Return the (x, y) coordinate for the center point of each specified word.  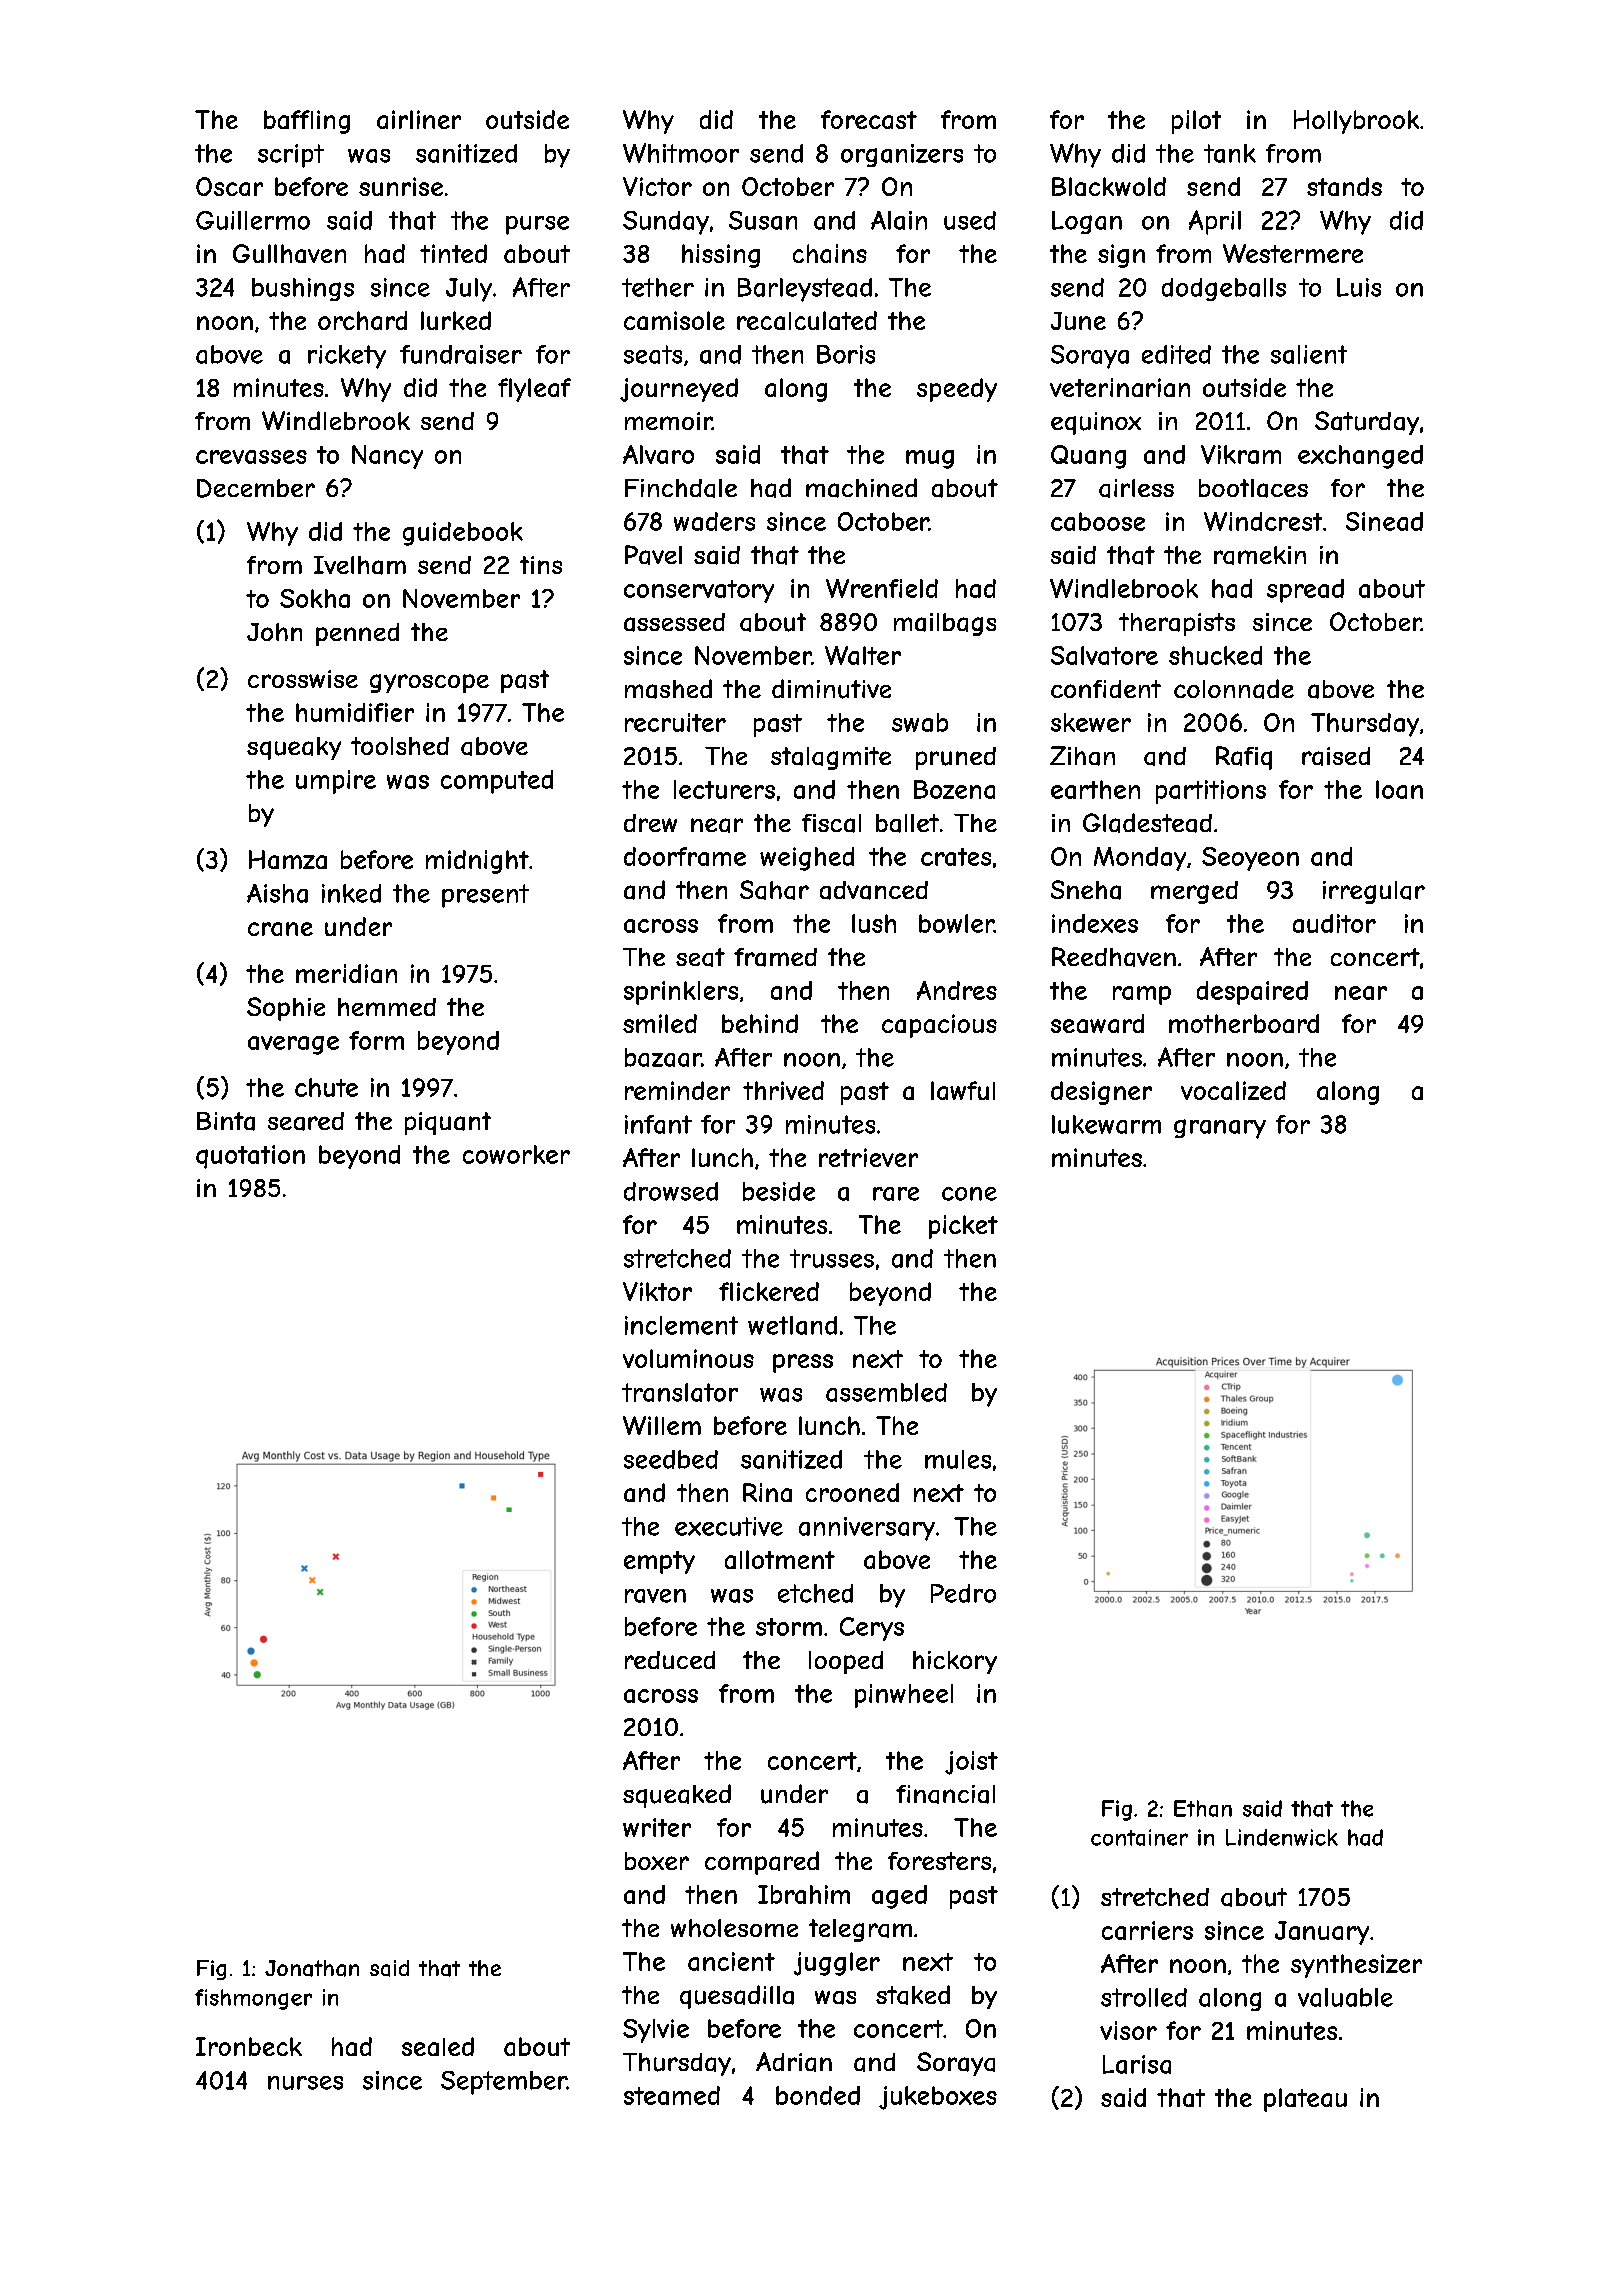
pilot (1196, 122)
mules (958, 1459)
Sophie (286, 1009)
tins (541, 565)
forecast (869, 119)
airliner (419, 119)
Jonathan (312, 1968)
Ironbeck (249, 2046)
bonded (818, 2095)
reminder (677, 1090)
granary (1220, 1129)
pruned (956, 758)
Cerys (872, 1629)
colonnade (1234, 689)
